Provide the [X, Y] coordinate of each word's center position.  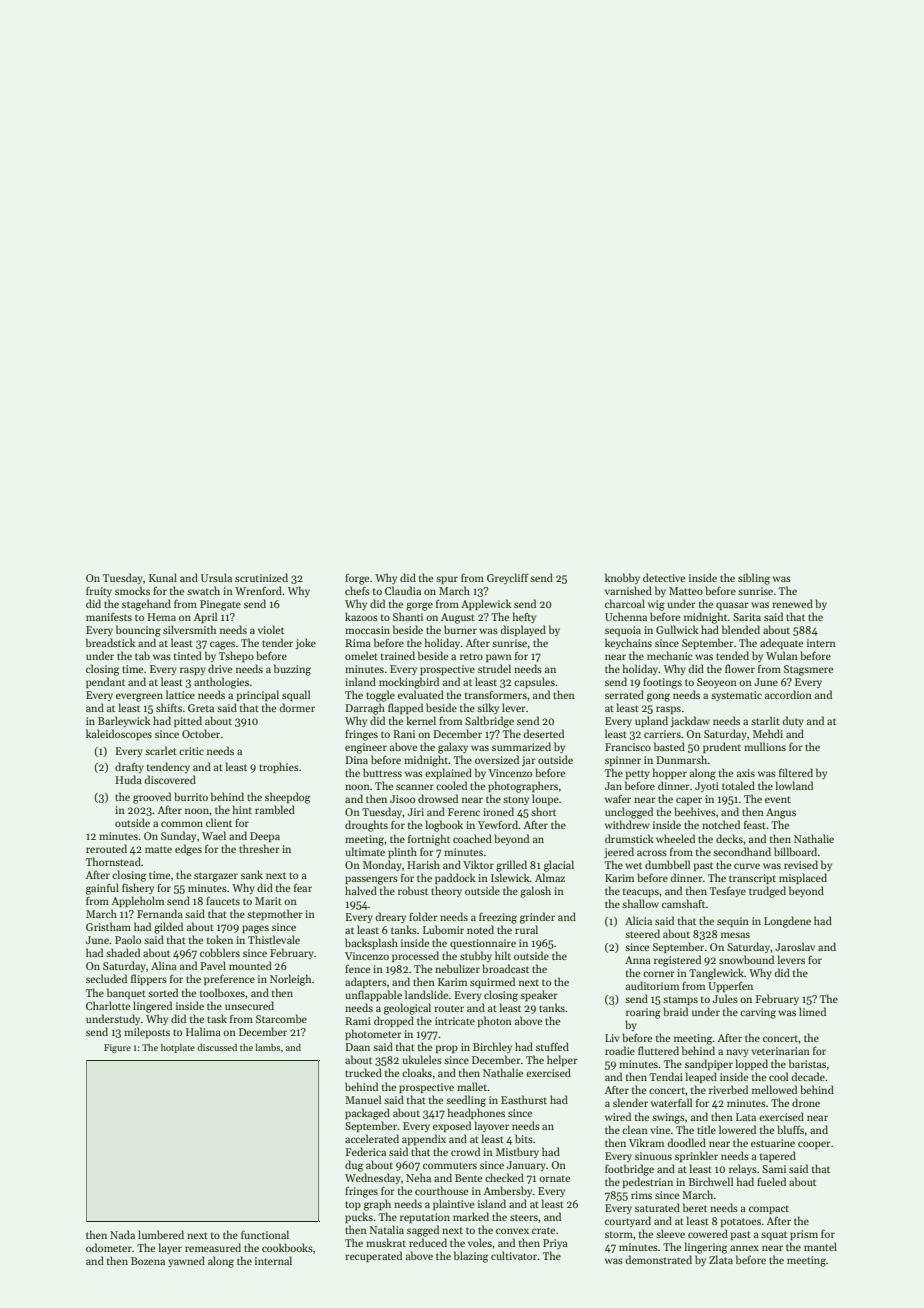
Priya [555, 1244]
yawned [186, 1261]
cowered [708, 1233]
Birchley [492, 1047]
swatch [203, 590]
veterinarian [780, 1051]
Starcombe [281, 1018]
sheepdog [287, 798]
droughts [366, 826]
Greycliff [508, 578]
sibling [754, 579]
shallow [640, 903]
